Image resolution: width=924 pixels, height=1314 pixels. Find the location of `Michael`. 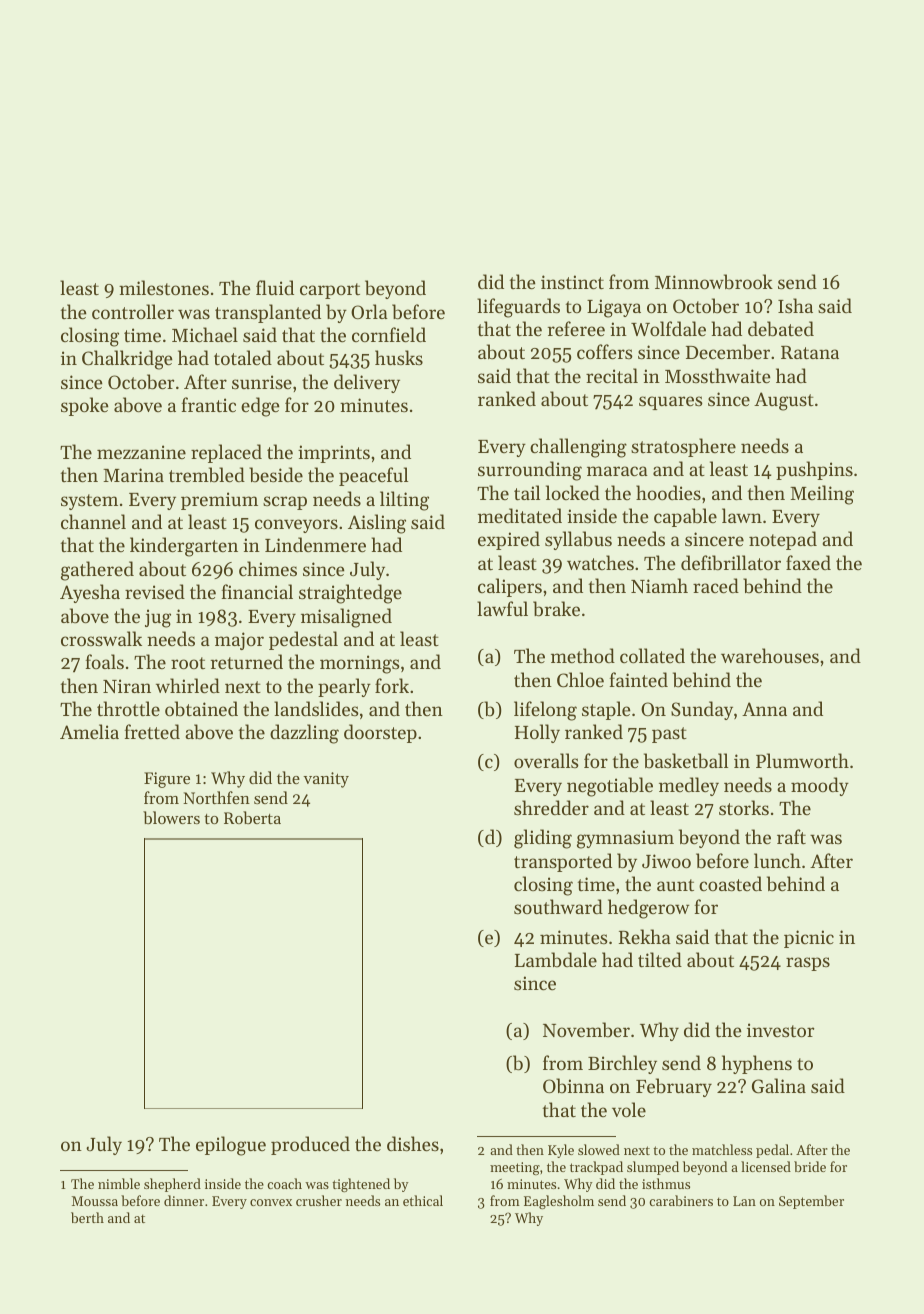

Michael is located at coordinates (205, 334).
